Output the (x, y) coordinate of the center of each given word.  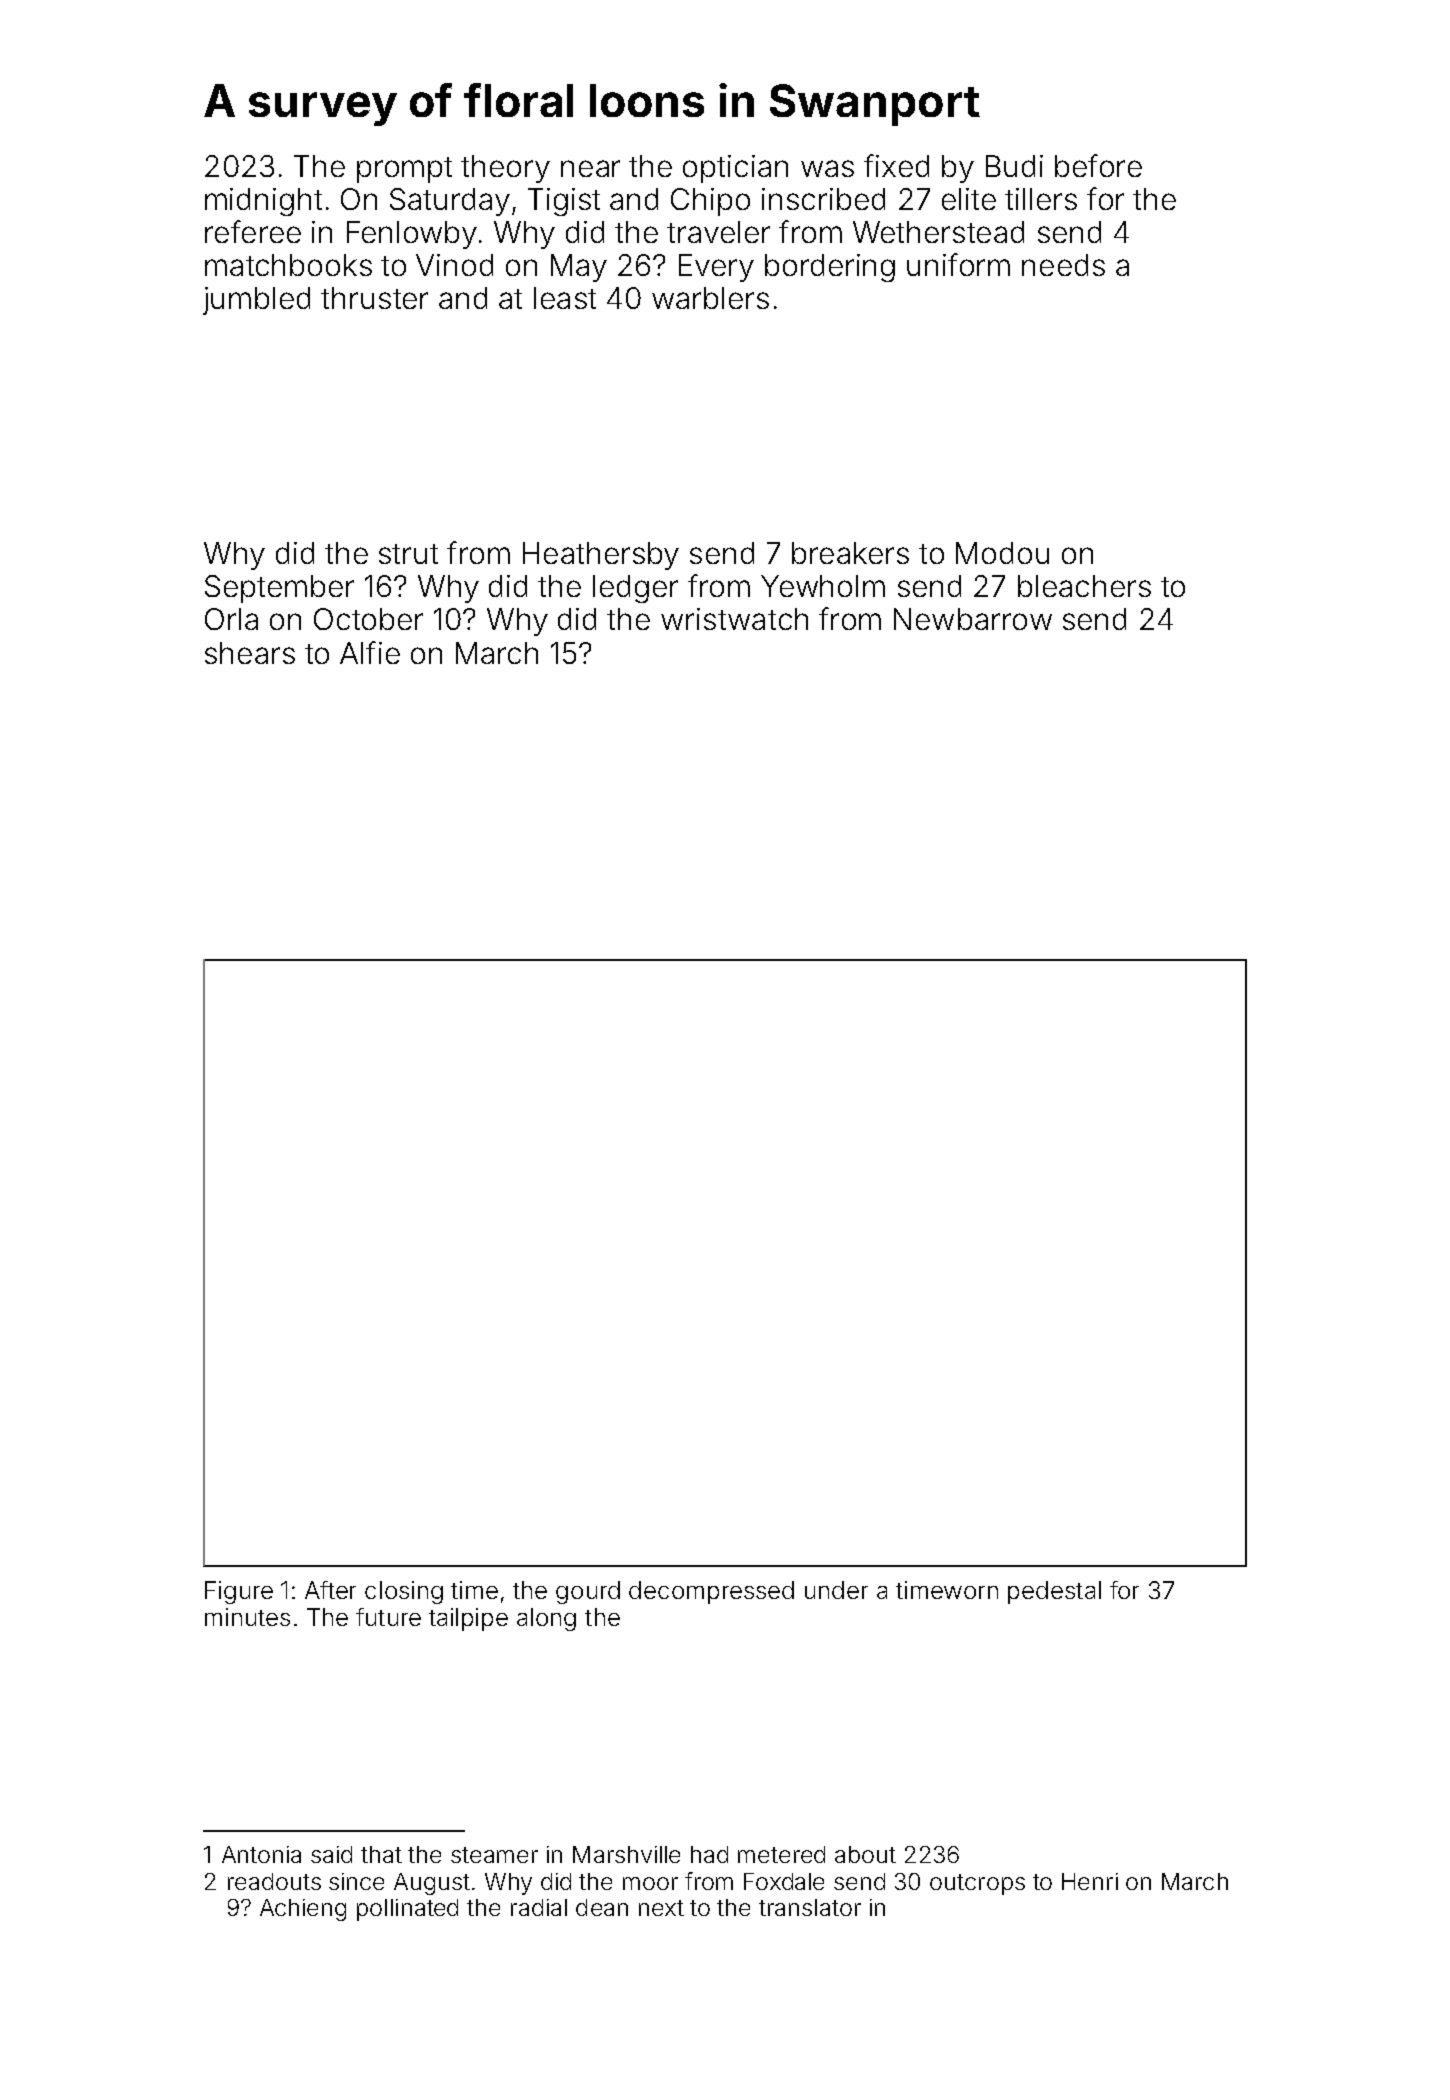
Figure (239, 1592)
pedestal (1054, 1592)
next (661, 1908)
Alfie (370, 652)
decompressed (711, 1592)
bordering (830, 268)
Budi (1014, 166)
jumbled (256, 301)
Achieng (303, 1910)
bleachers (1084, 586)
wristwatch (734, 619)
